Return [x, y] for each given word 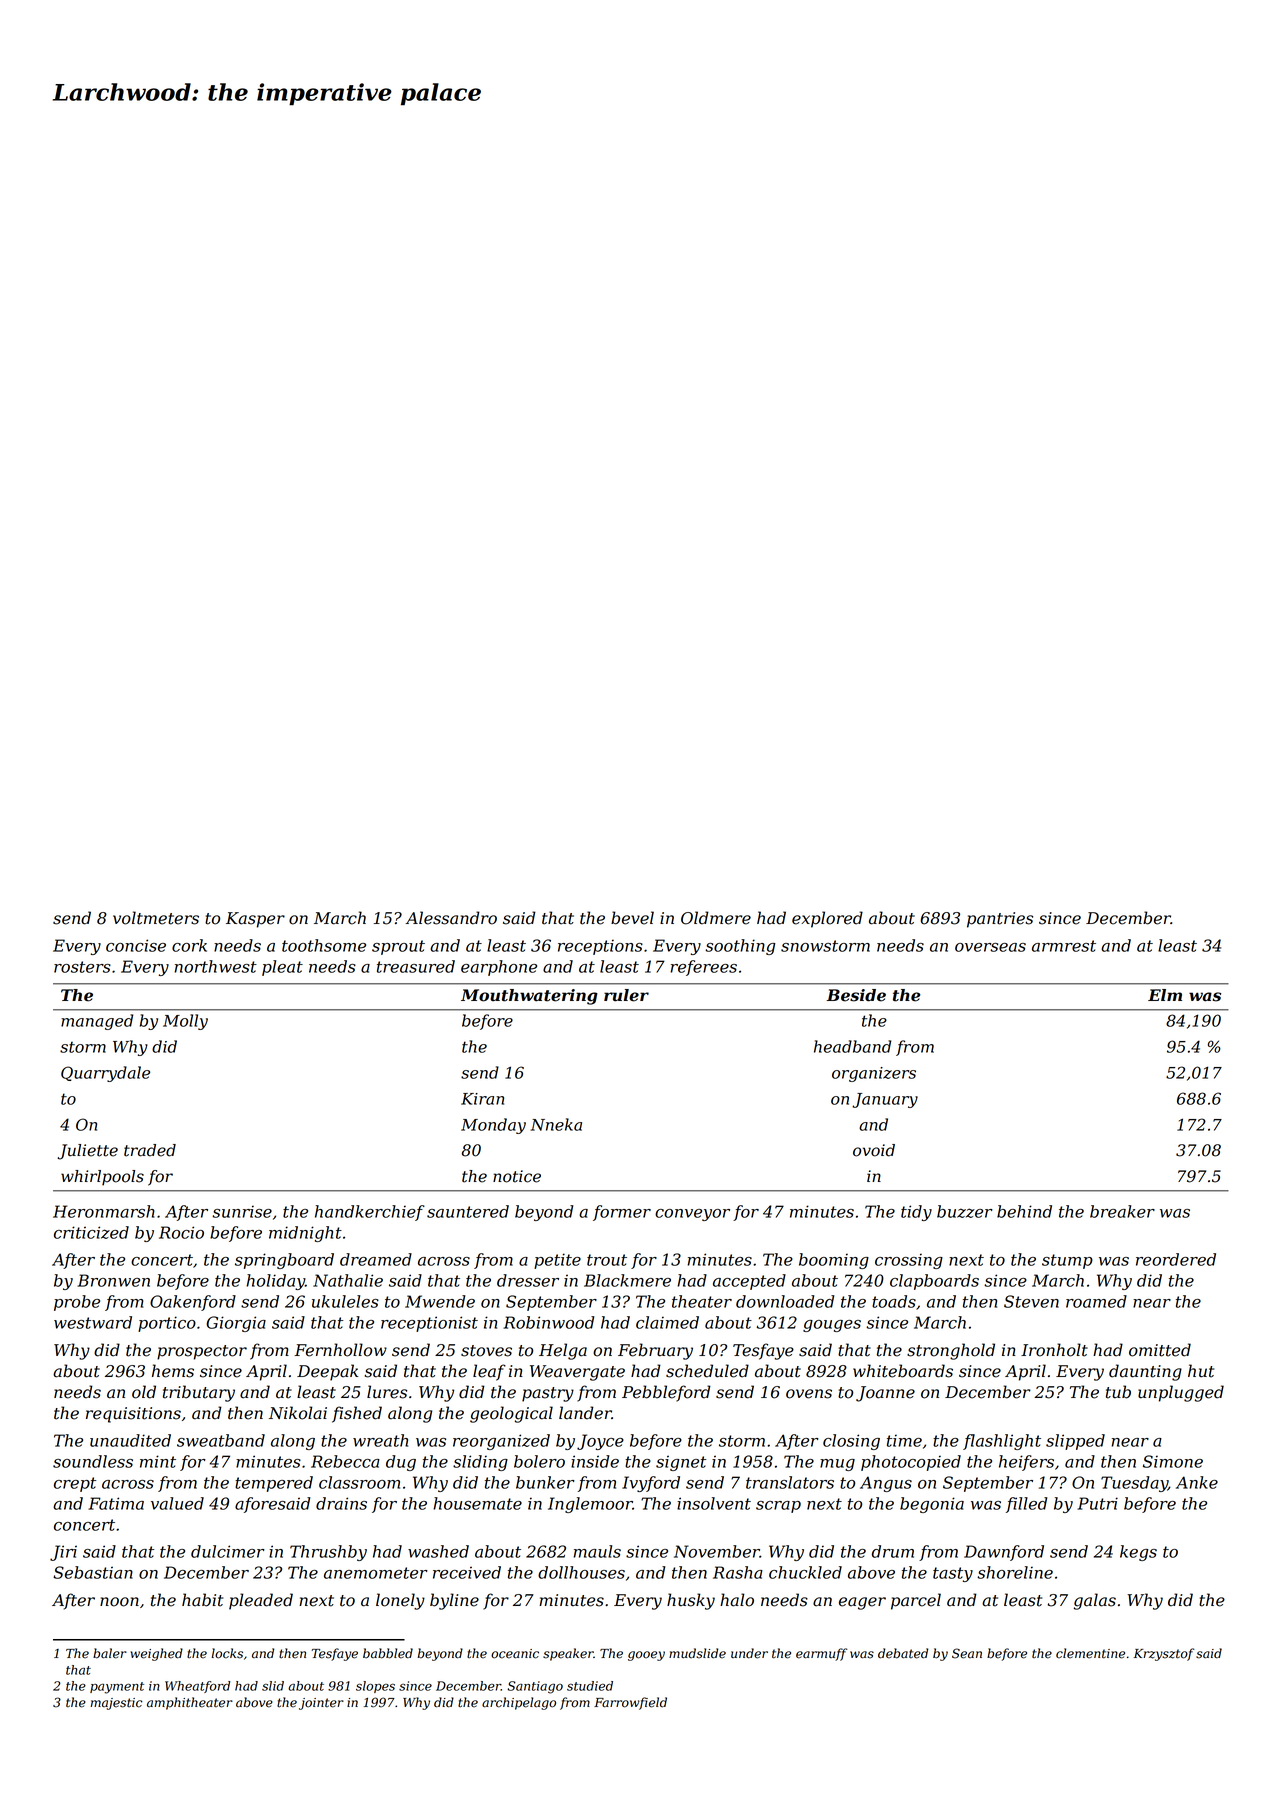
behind [1024, 1211]
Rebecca [345, 1461]
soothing [740, 947]
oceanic [515, 1654]
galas [1095, 1601]
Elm [1165, 995]
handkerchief [370, 1213]
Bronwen [113, 1280]
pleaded [261, 1601]
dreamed [376, 1259]
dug [401, 1463]
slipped [1075, 1442]
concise [136, 945]
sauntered [468, 1211]
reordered [1176, 1259]
